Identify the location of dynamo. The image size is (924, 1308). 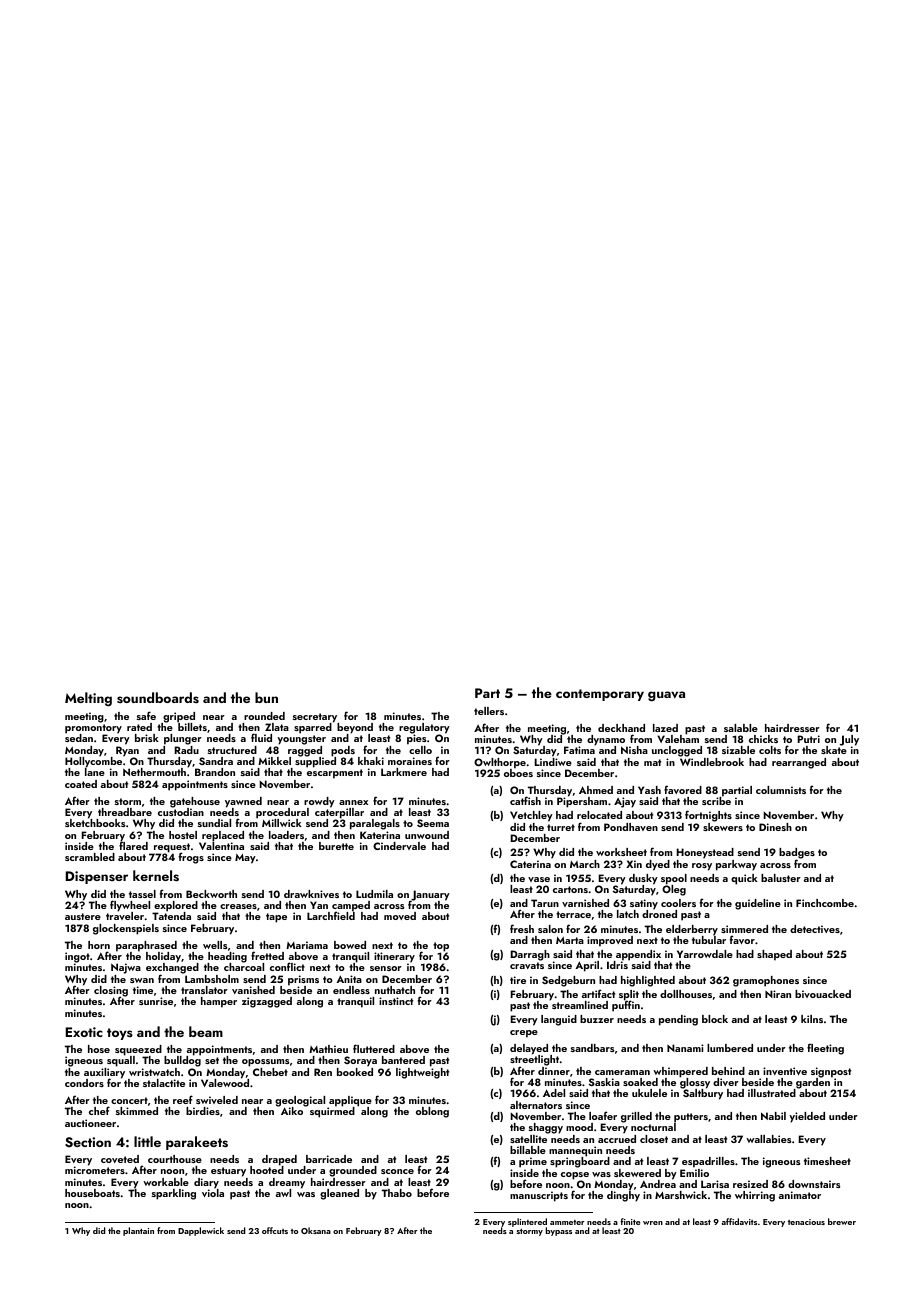
(606, 740).
